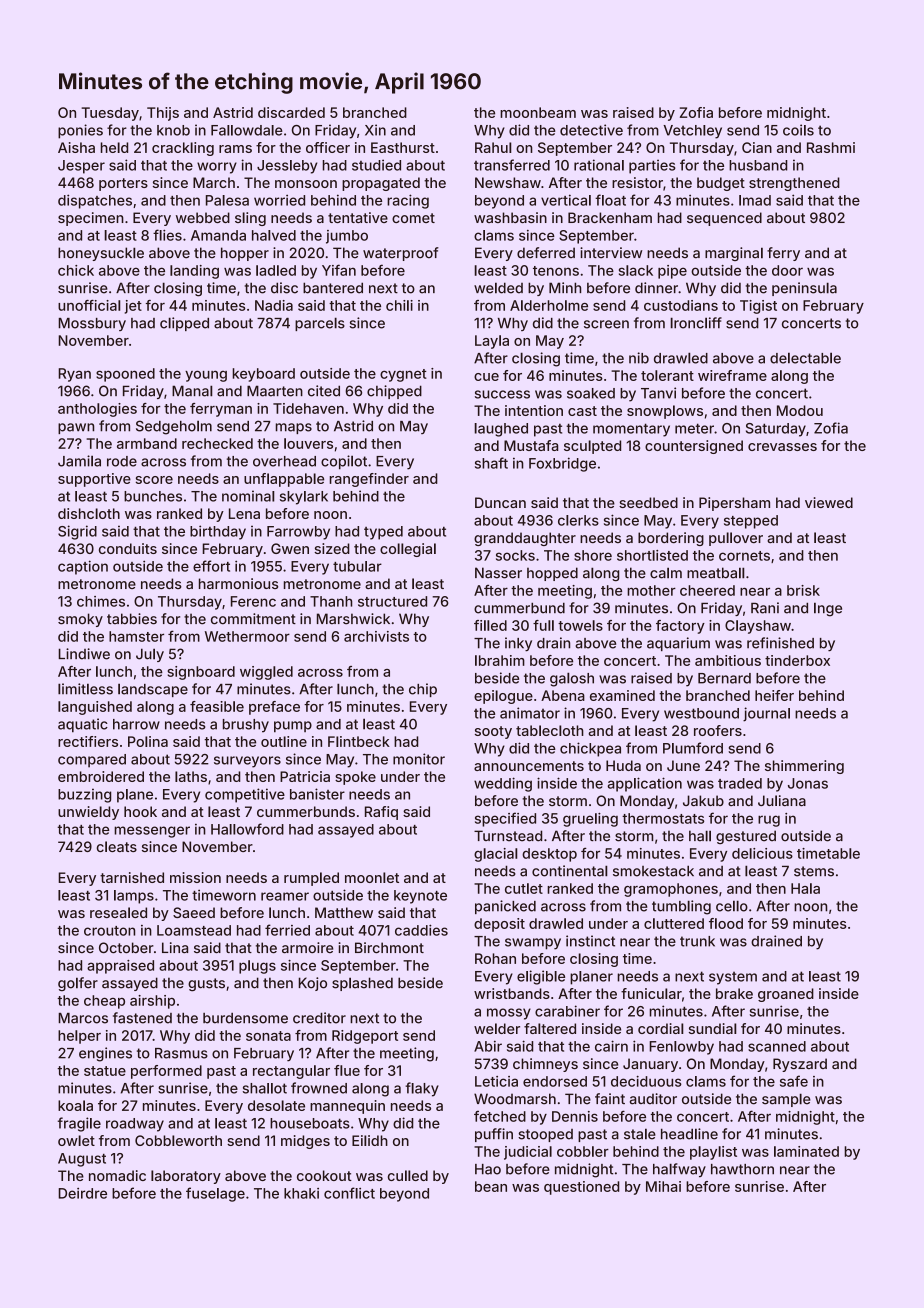 This page has width=924, height=1308. Describe the element at coordinates (174, 427) in the page. I see `Sedgeholm` at that location.
